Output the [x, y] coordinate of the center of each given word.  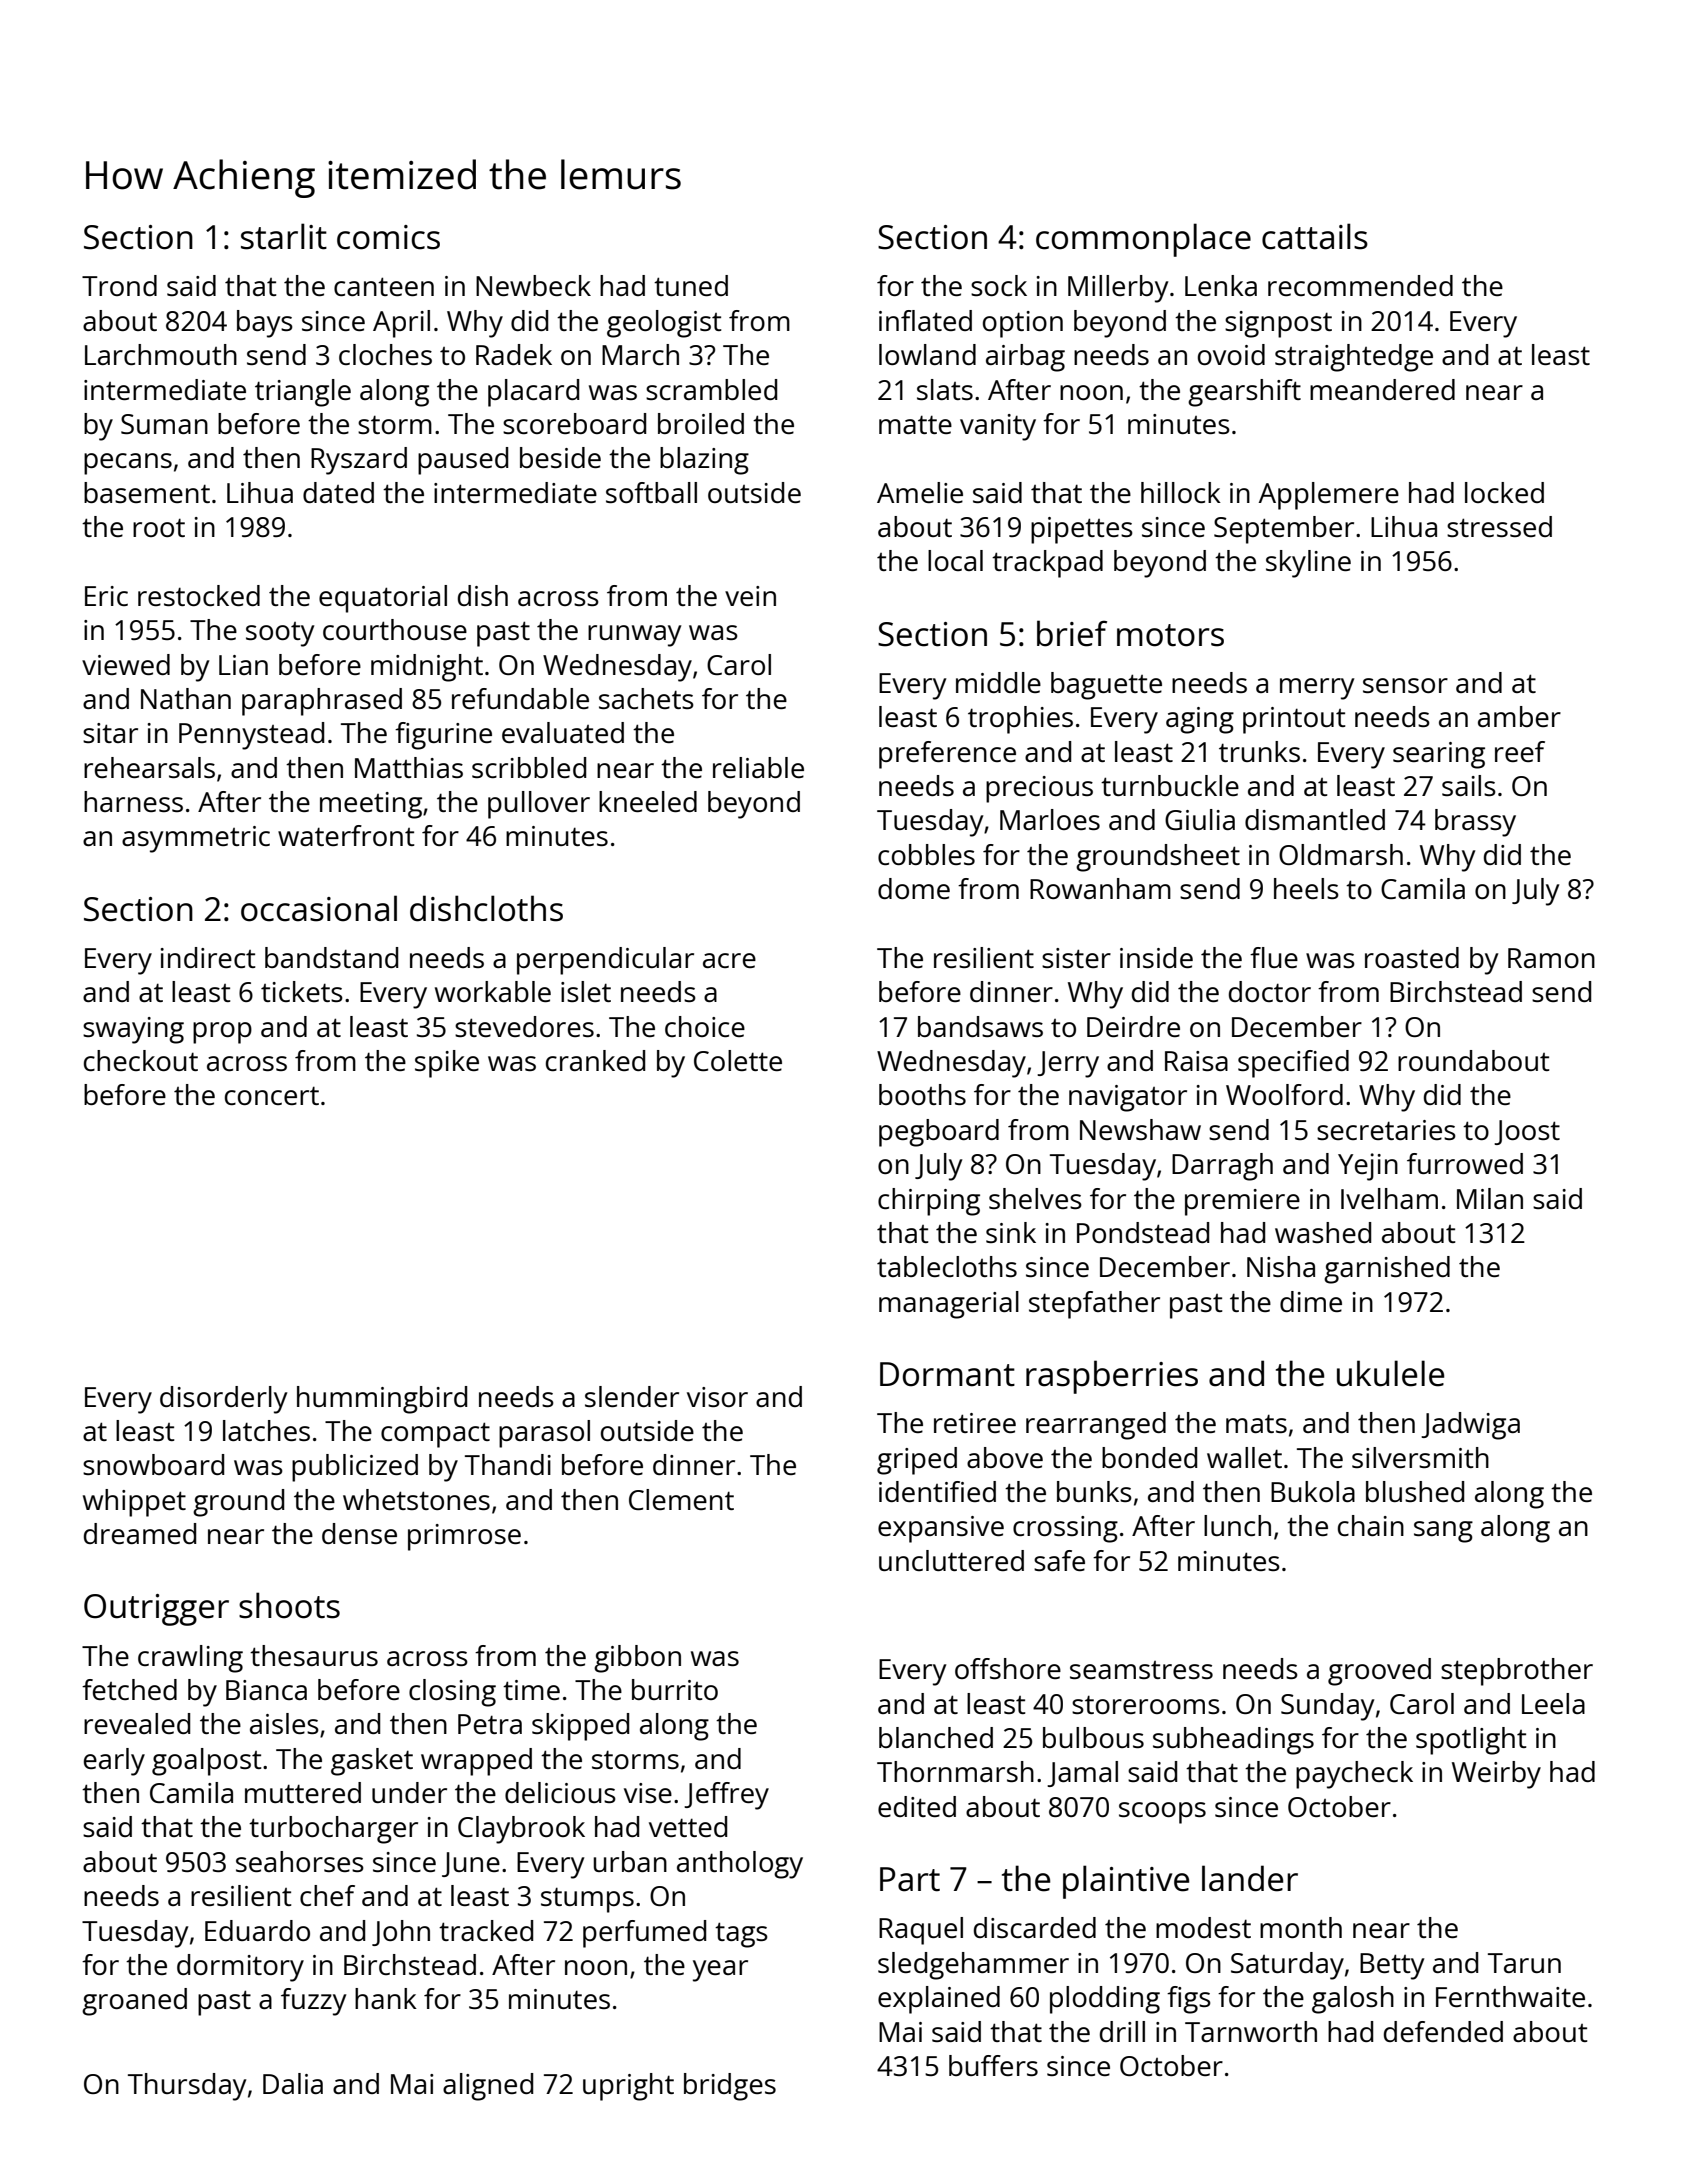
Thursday [187, 2087]
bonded [1149, 1457]
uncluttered [951, 1560]
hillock [1181, 492]
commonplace [1143, 240]
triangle [303, 393]
